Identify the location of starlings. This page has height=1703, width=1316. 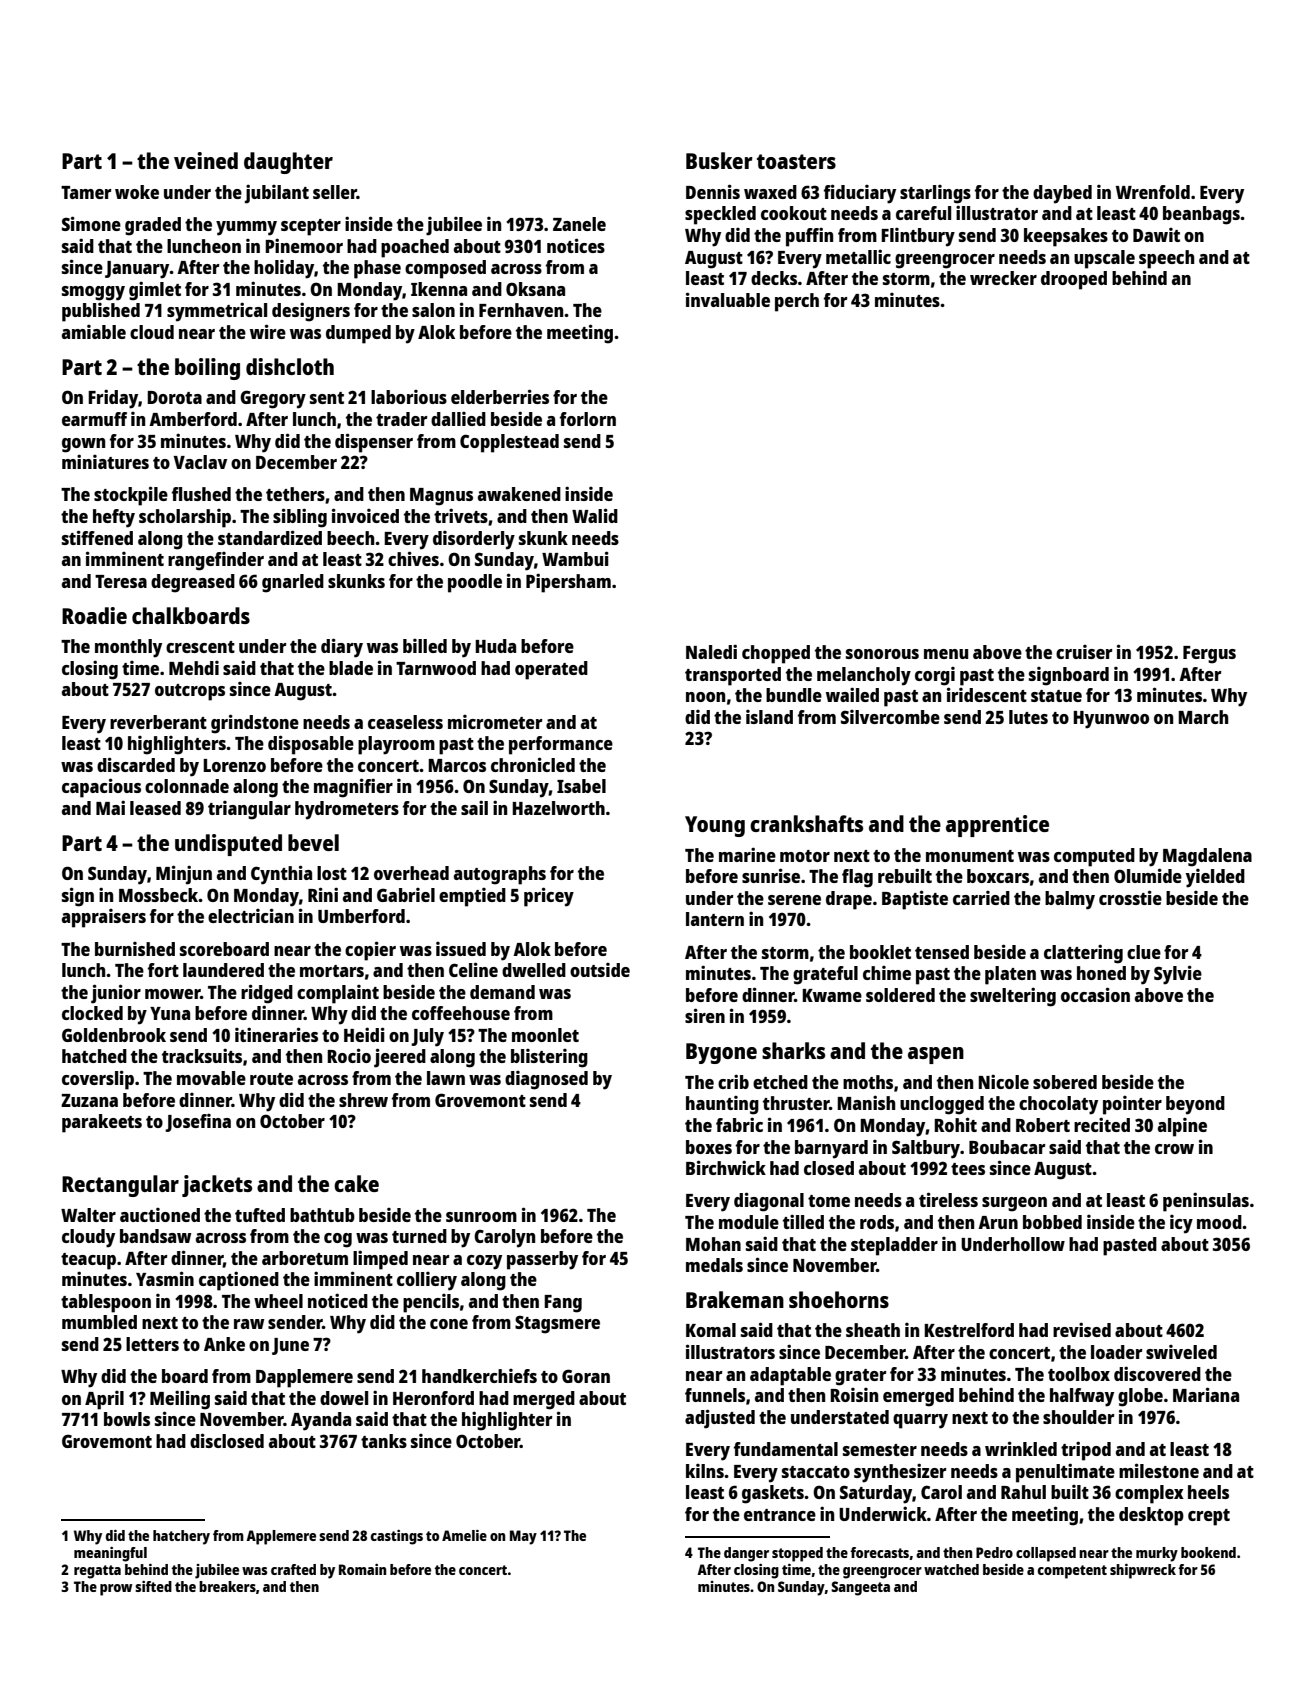
(935, 194).
